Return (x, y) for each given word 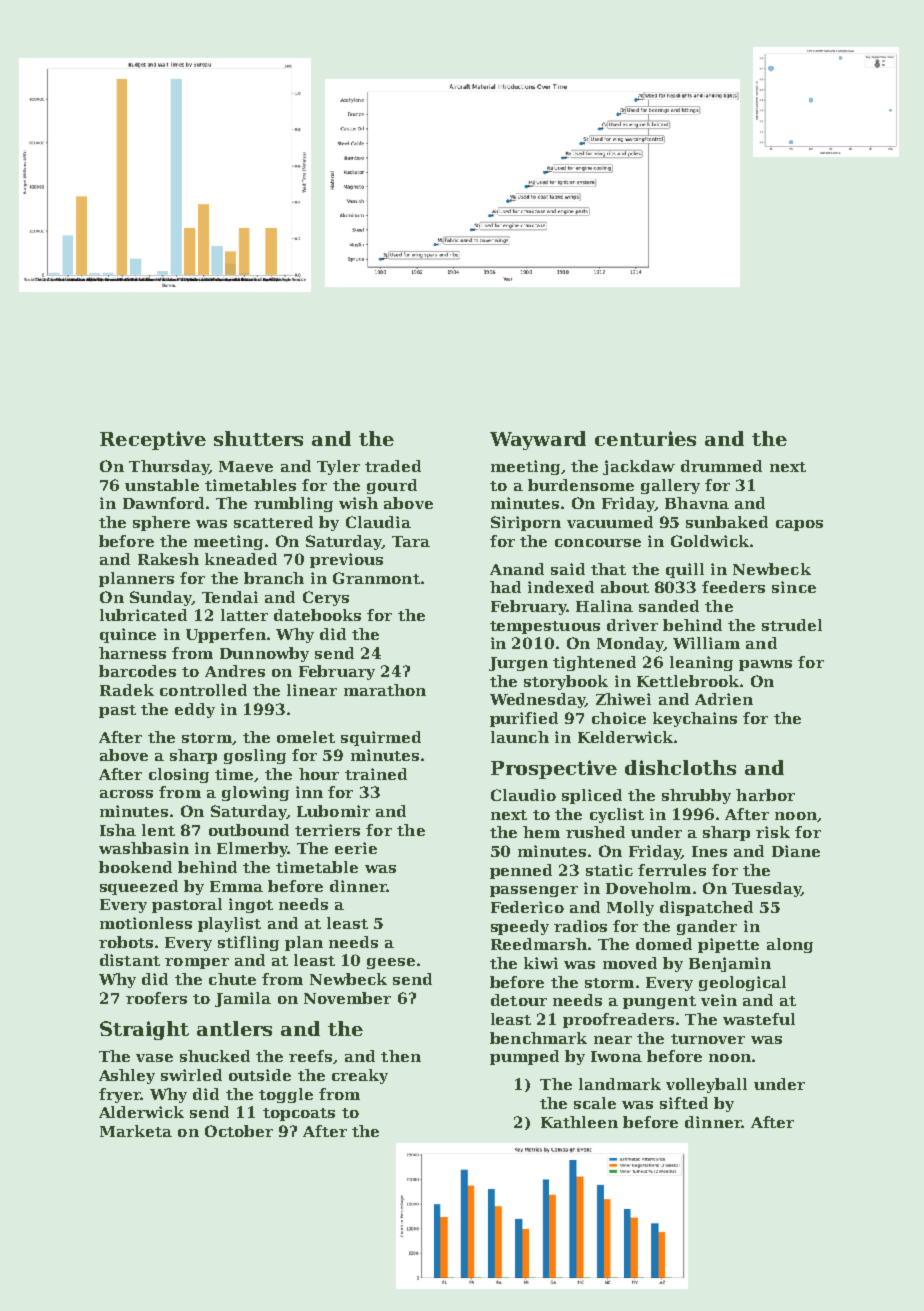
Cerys (326, 598)
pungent (659, 1002)
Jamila (243, 999)
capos (799, 525)
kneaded (241, 559)
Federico (527, 907)
